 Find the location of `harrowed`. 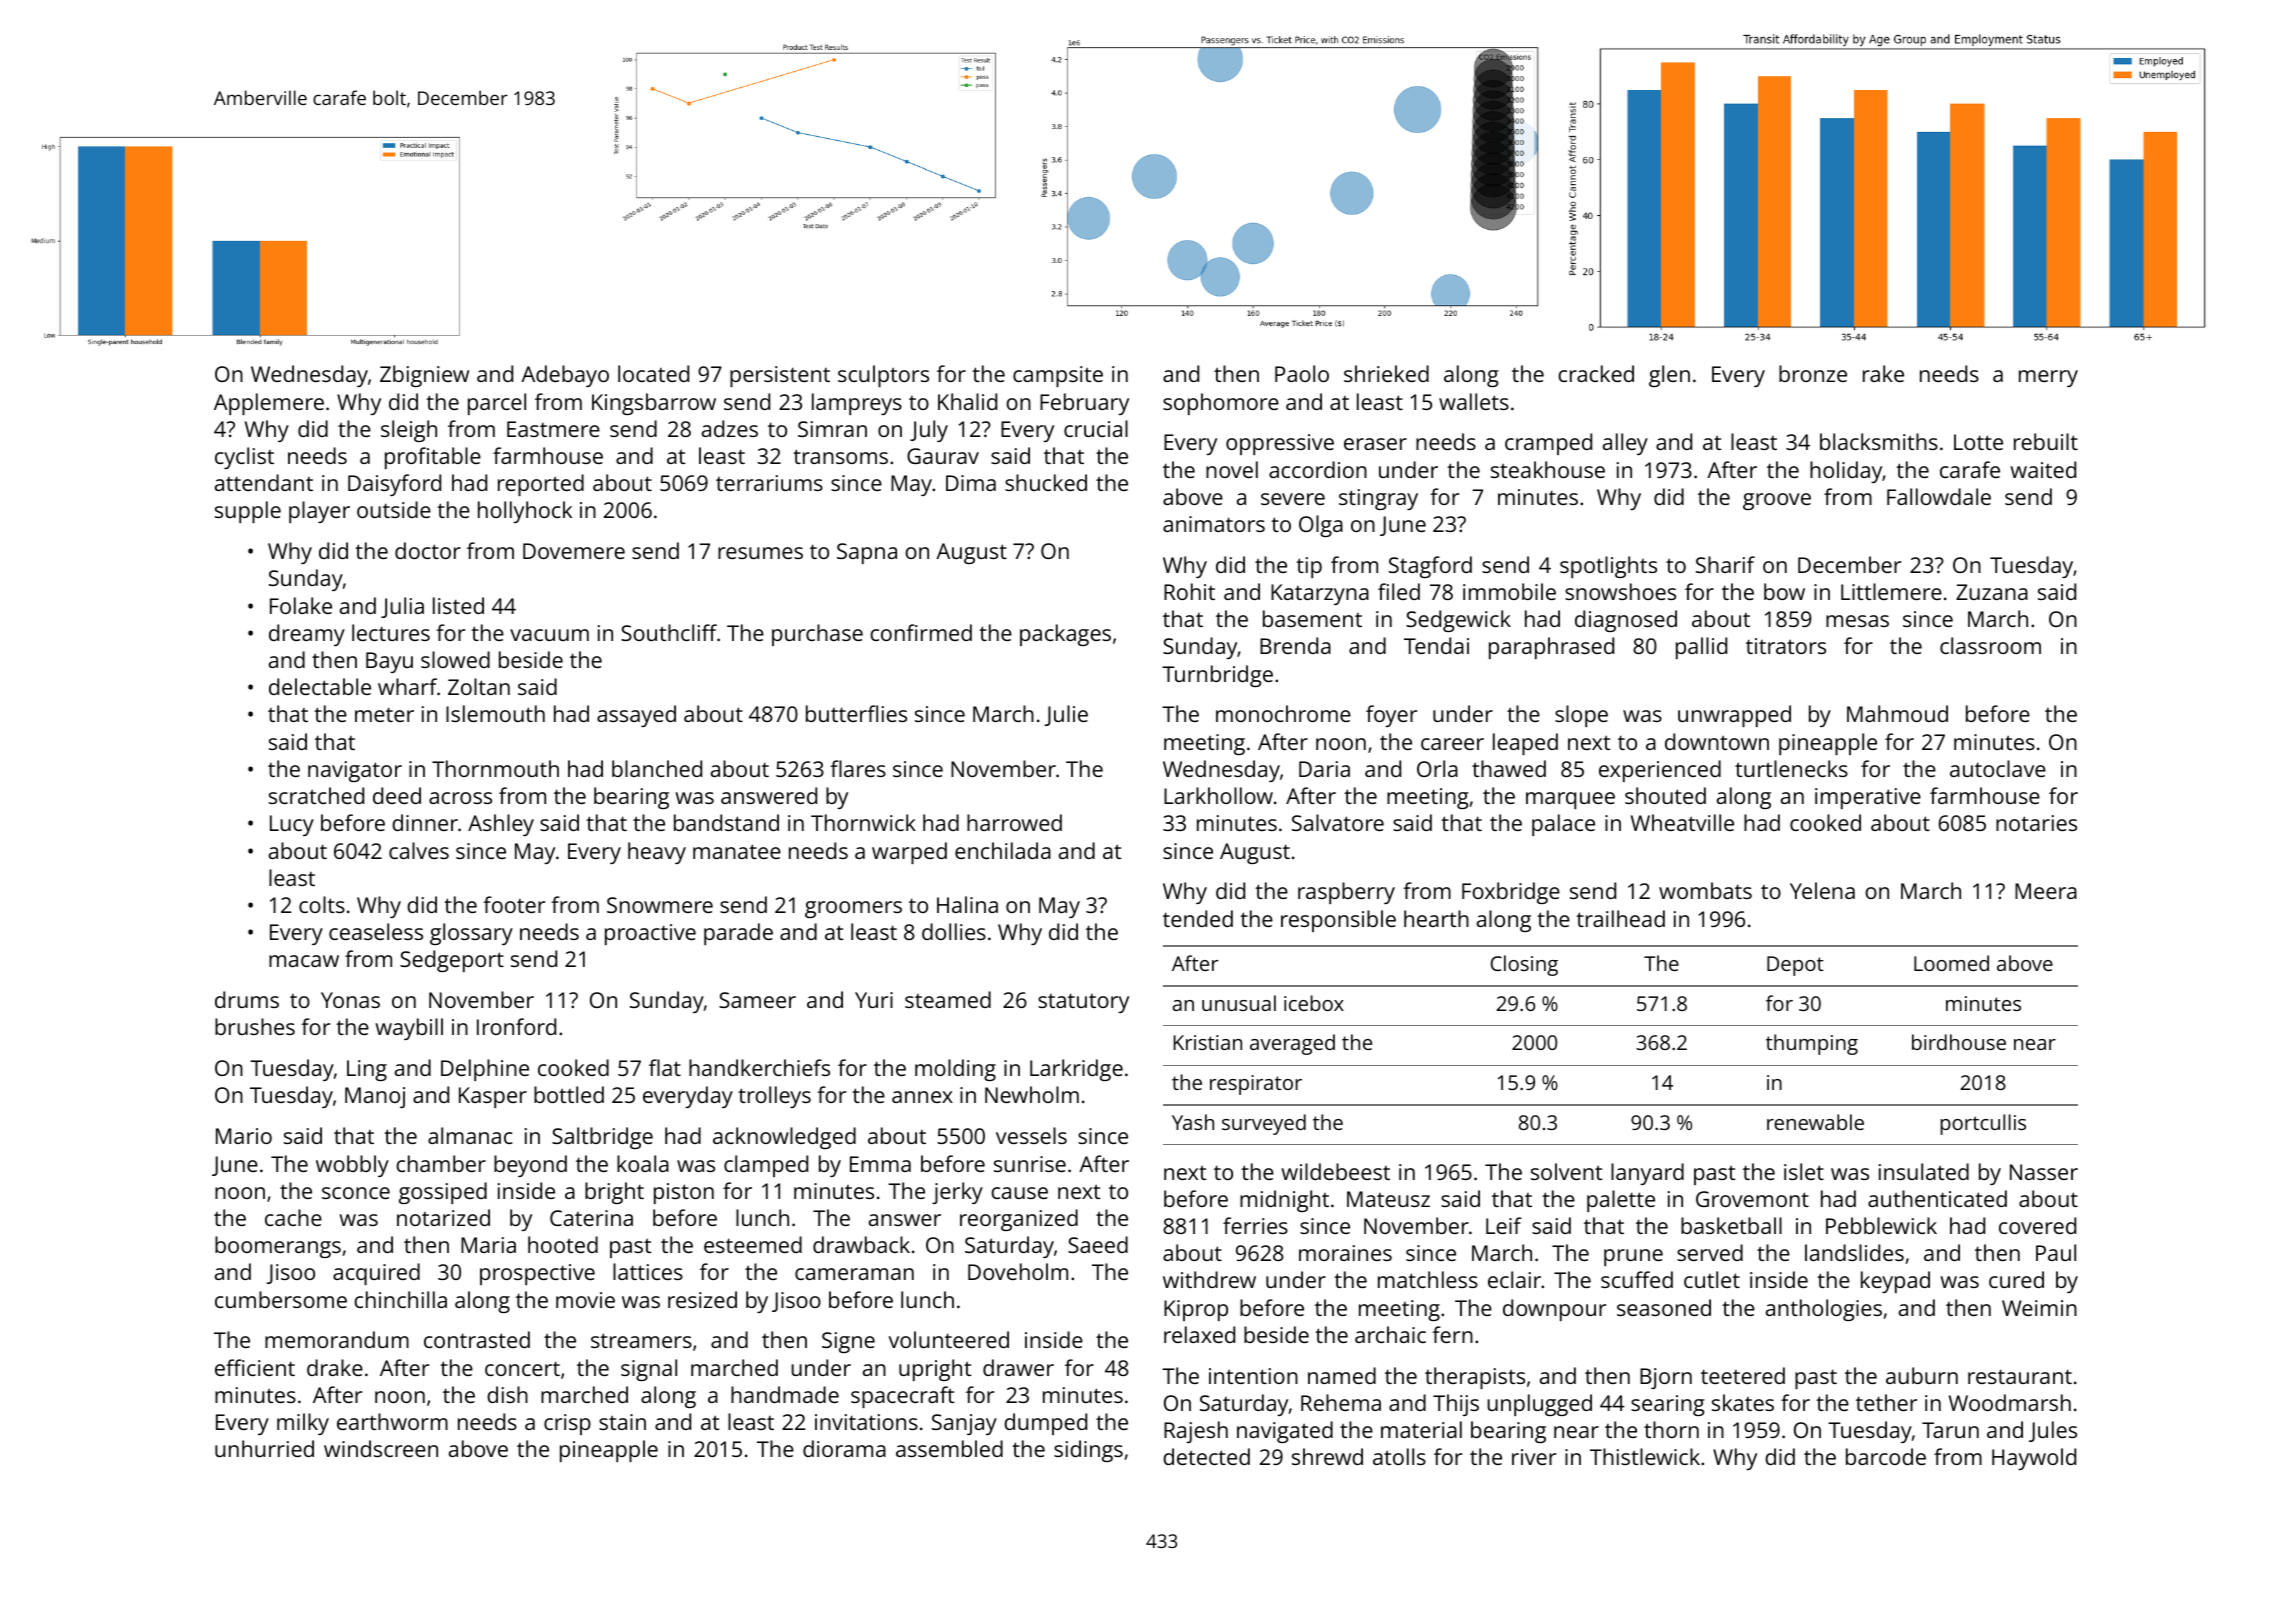

harrowed is located at coordinates (1014, 822).
